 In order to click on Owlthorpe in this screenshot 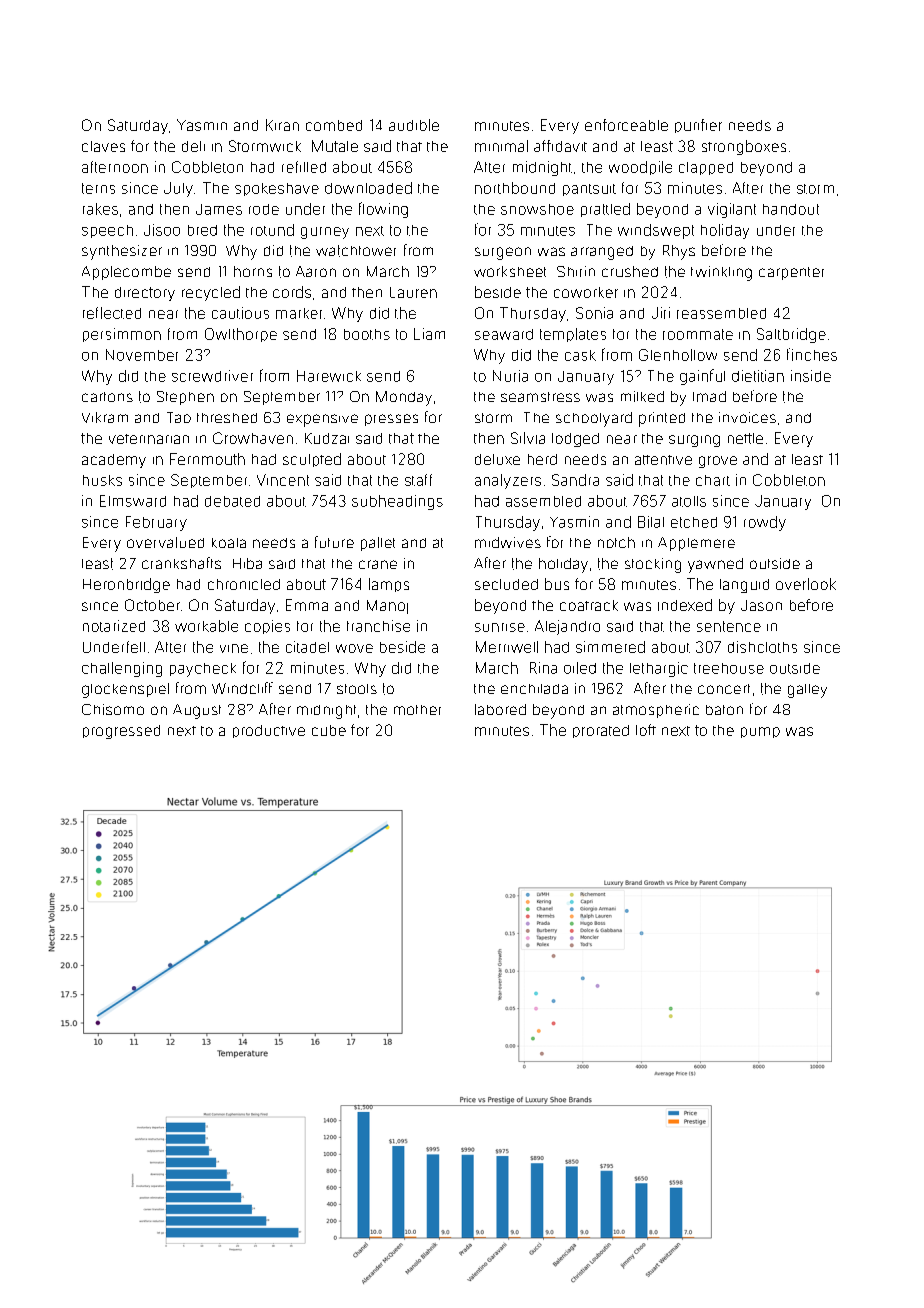, I will do `click(241, 335)`.
